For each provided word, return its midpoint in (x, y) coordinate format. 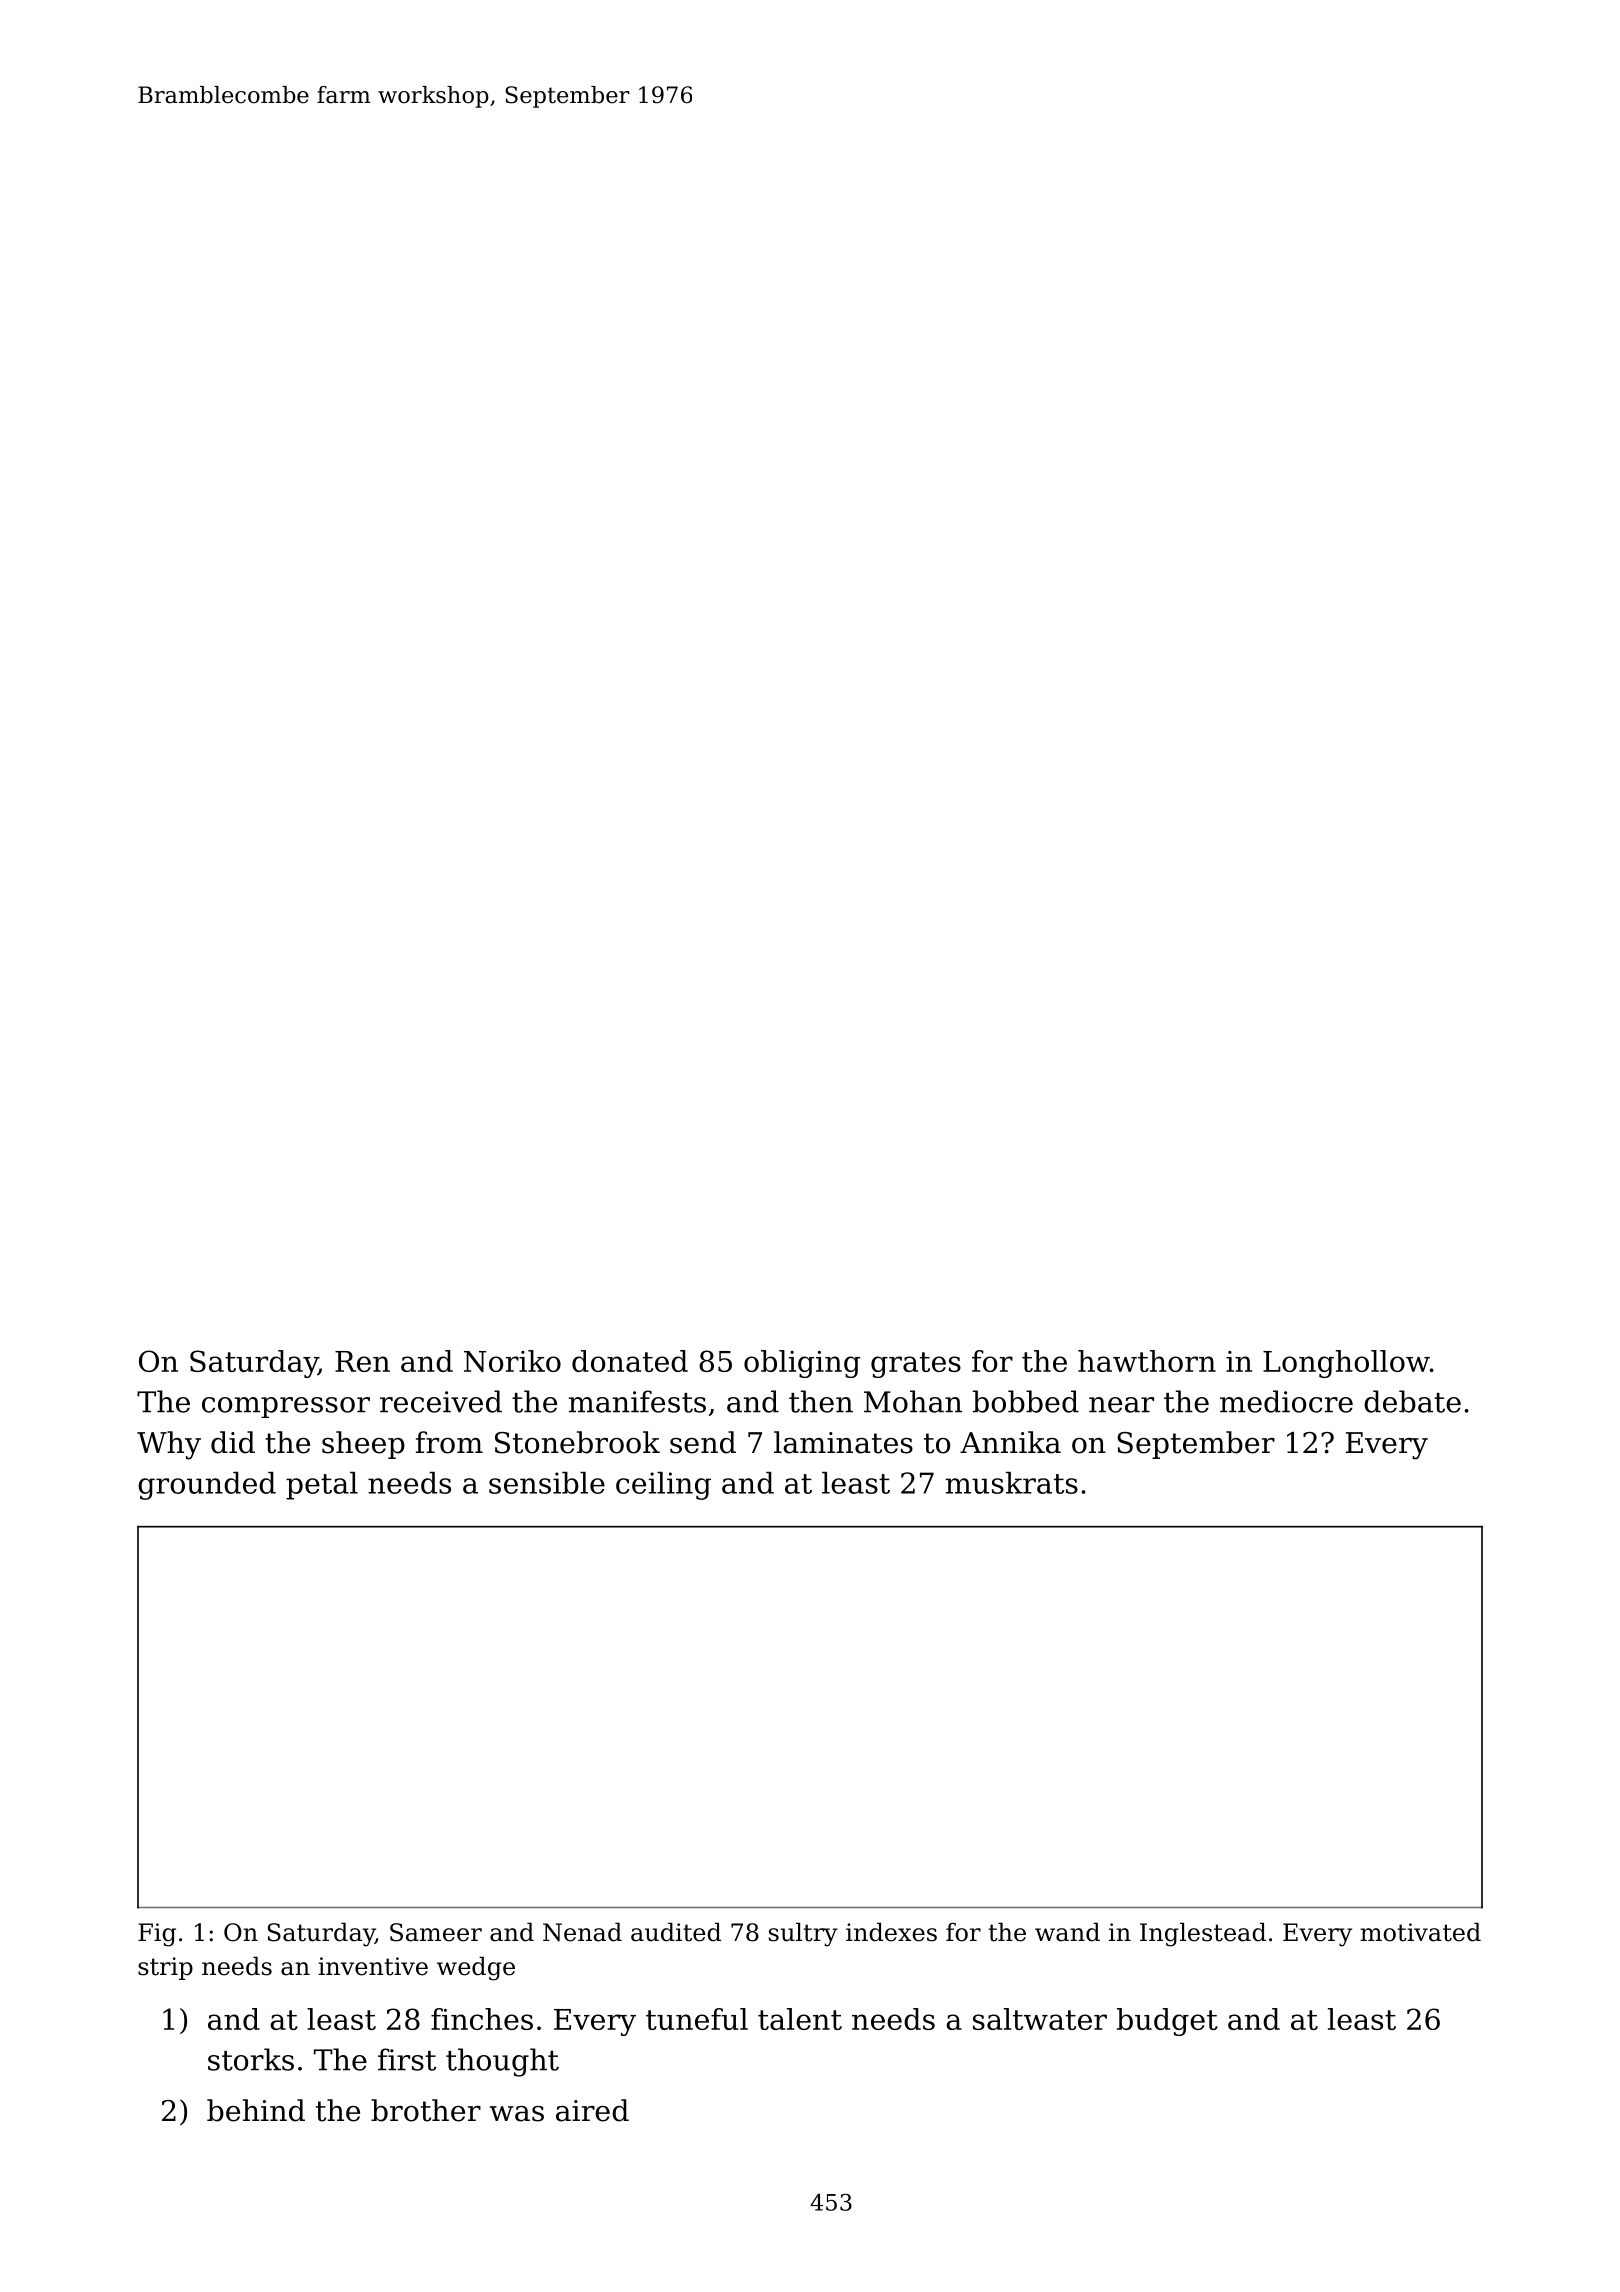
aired (592, 2110)
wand (1067, 1932)
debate (1412, 1401)
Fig (157, 1935)
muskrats (1012, 1483)
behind (256, 2110)
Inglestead (1203, 1934)
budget (1167, 2022)
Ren (362, 1361)
